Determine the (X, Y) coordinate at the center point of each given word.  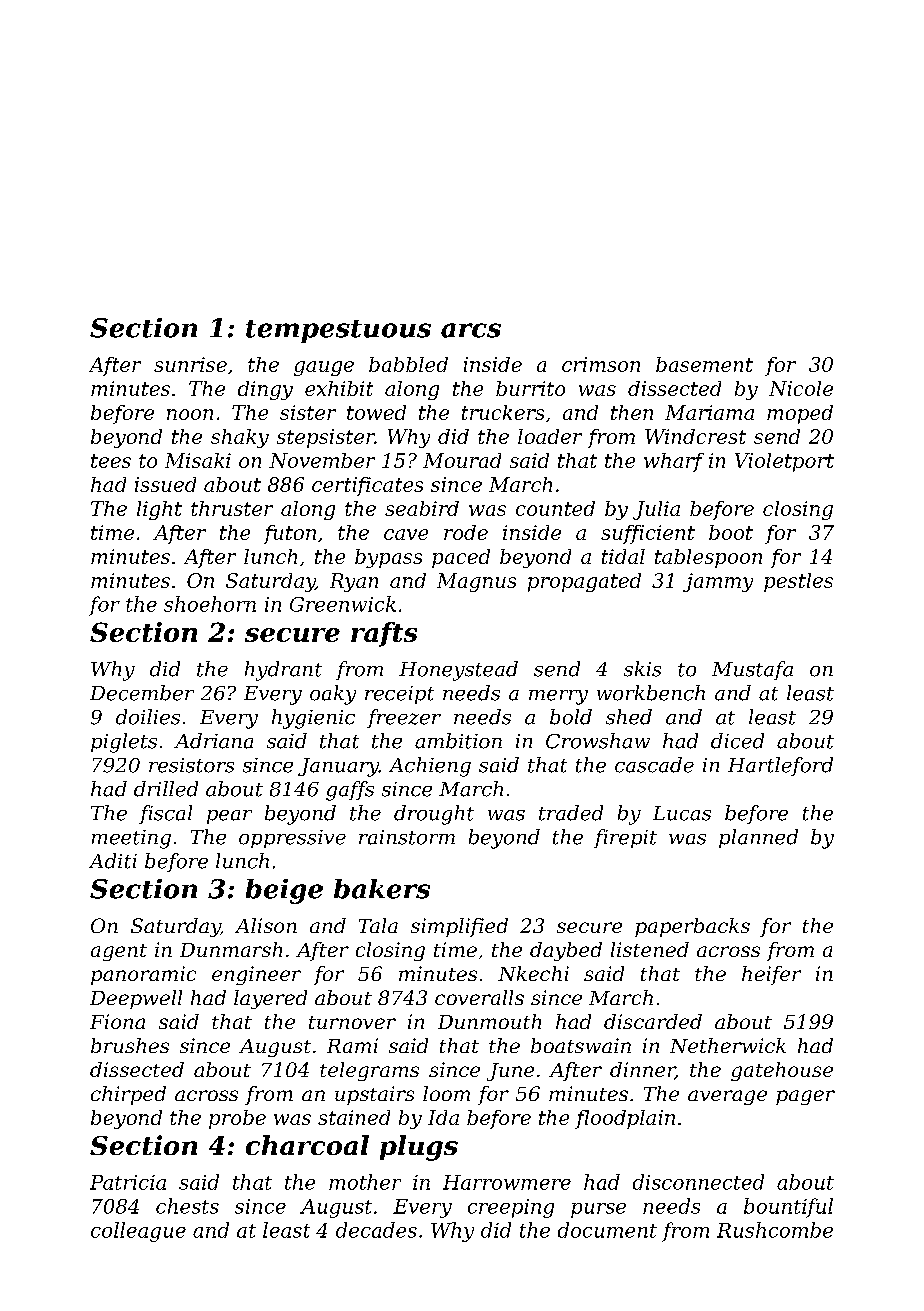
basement (704, 364)
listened (650, 949)
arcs (471, 330)
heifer (771, 975)
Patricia (128, 1182)
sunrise (190, 364)
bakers (382, 889)
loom (446, 1093)
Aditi (113, 861)
